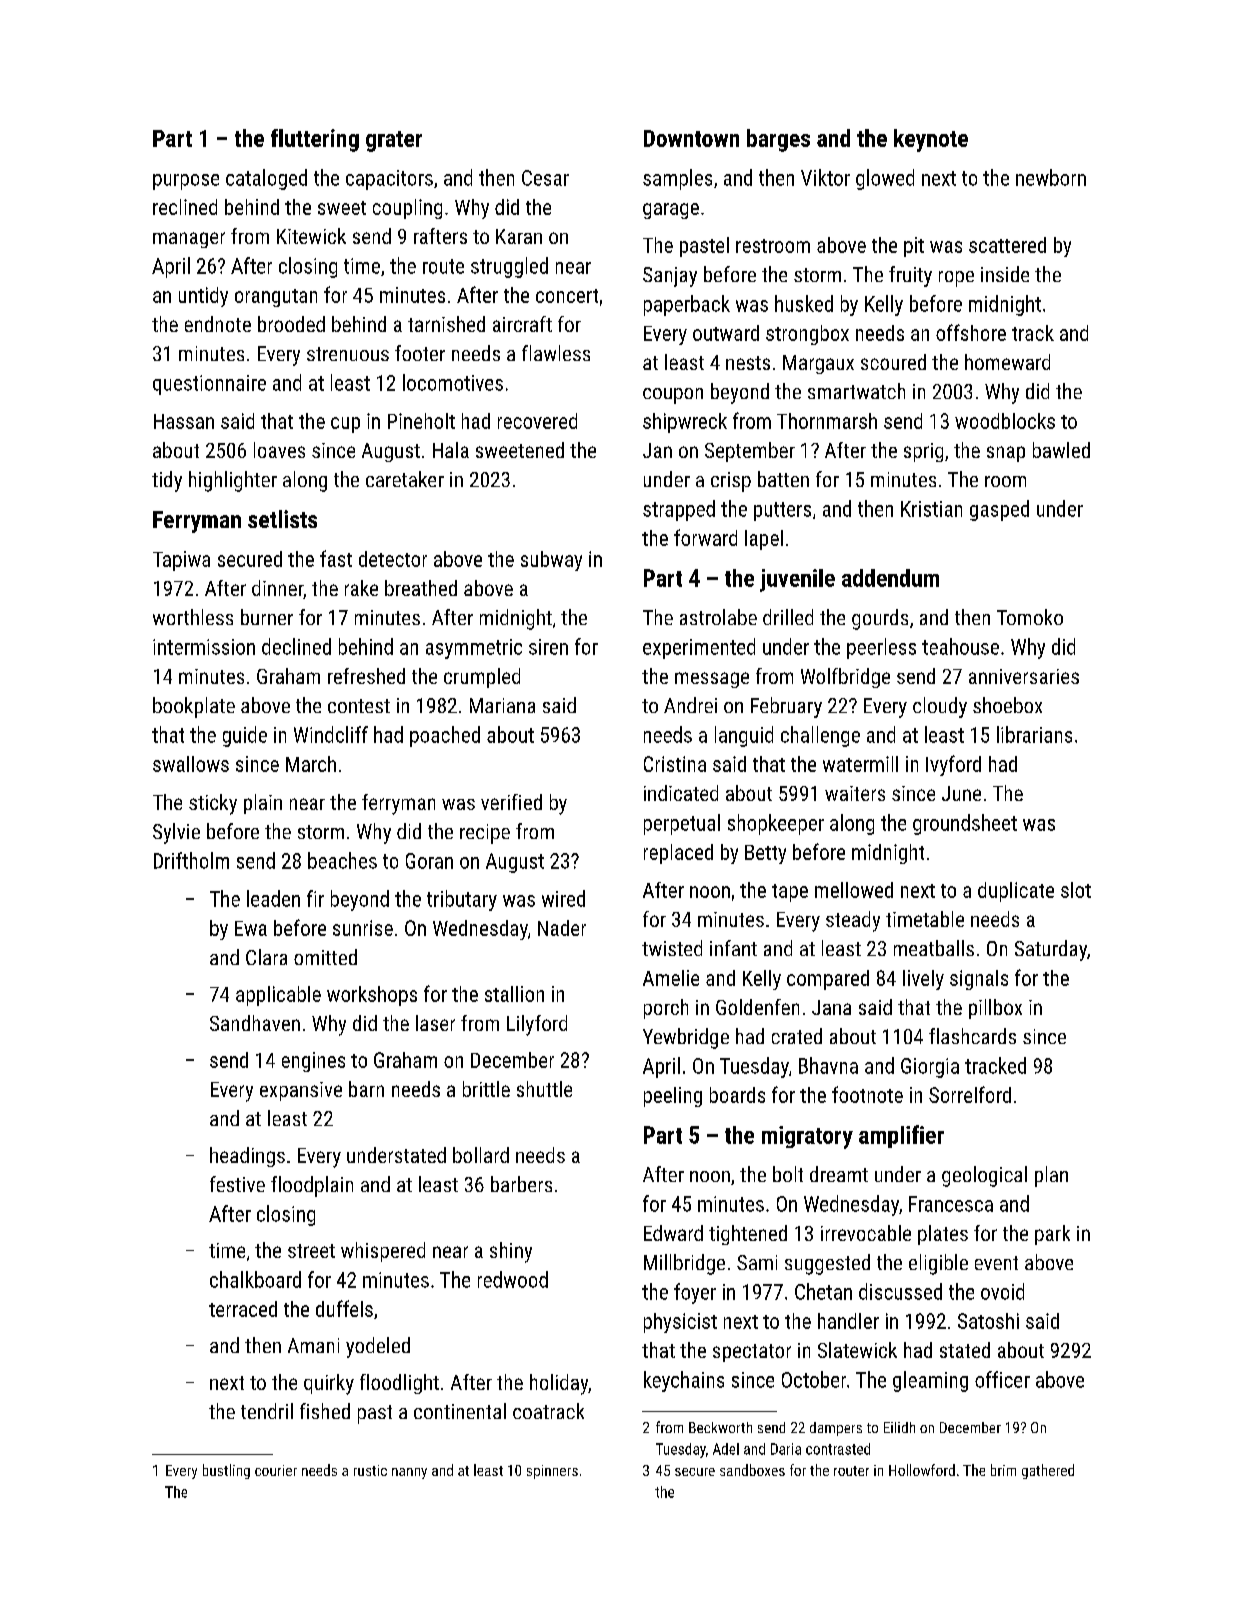 This document has width=1246, height=1613. What do you see at coordinates (1051, 177) in the document?
I see `newborn` at bounding box center [1051, 177].
